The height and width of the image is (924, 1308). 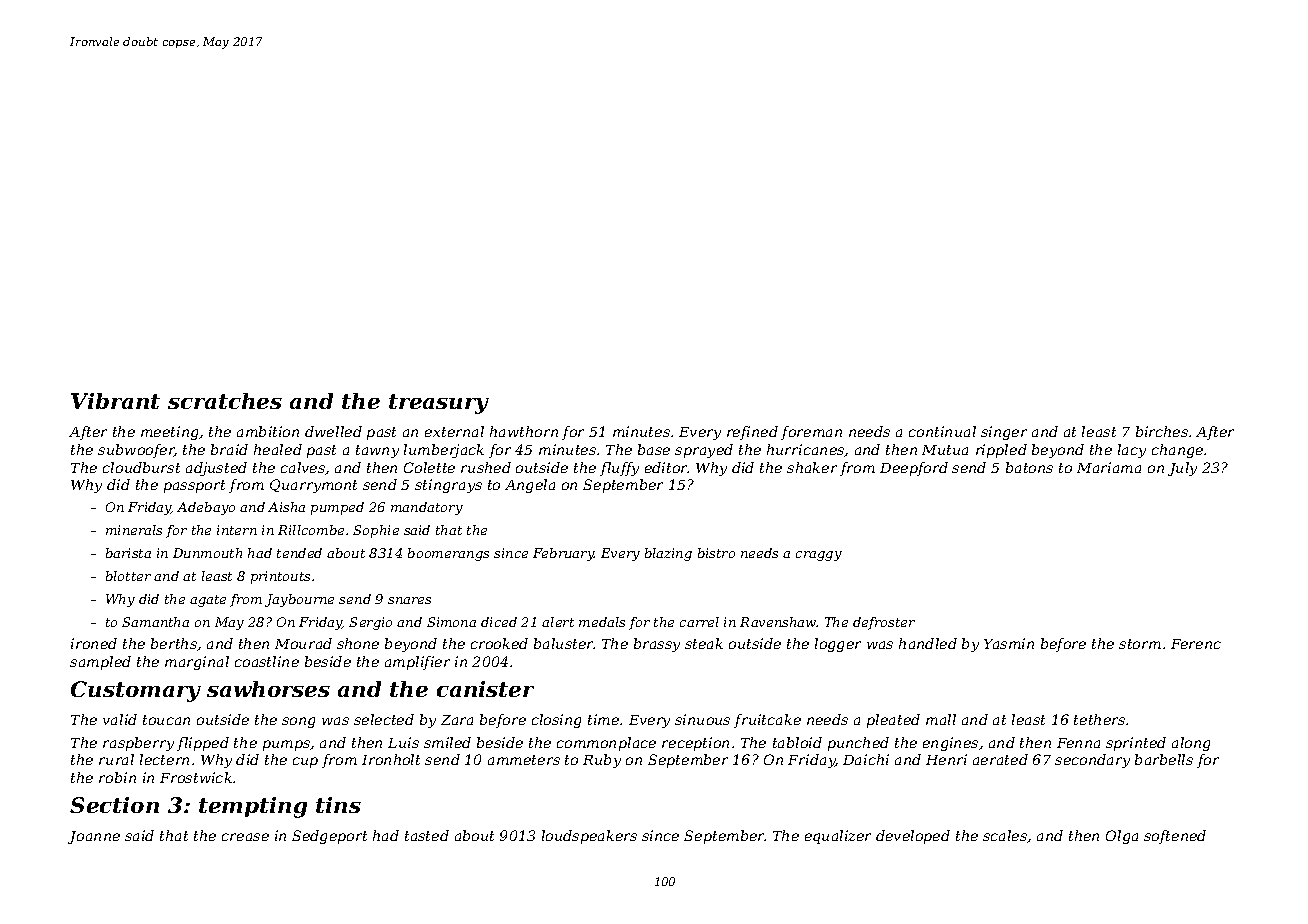 I want to click on birches, so click(x=1162, y=431).
